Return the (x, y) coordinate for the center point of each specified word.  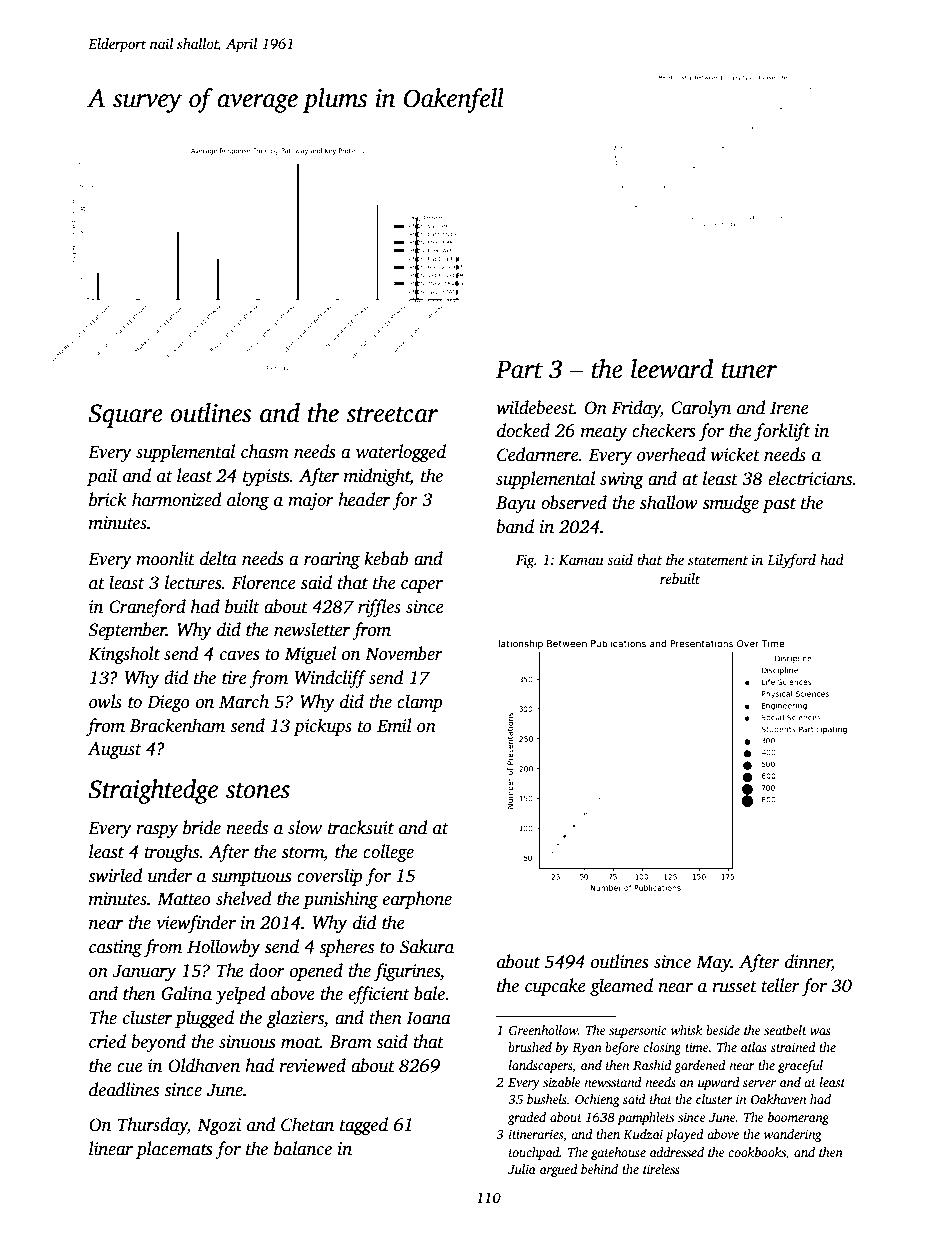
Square (125, 416)
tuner (749, 371)
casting (115, 948)
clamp (419, 703)
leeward (672, 369)
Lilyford (791, 561)
